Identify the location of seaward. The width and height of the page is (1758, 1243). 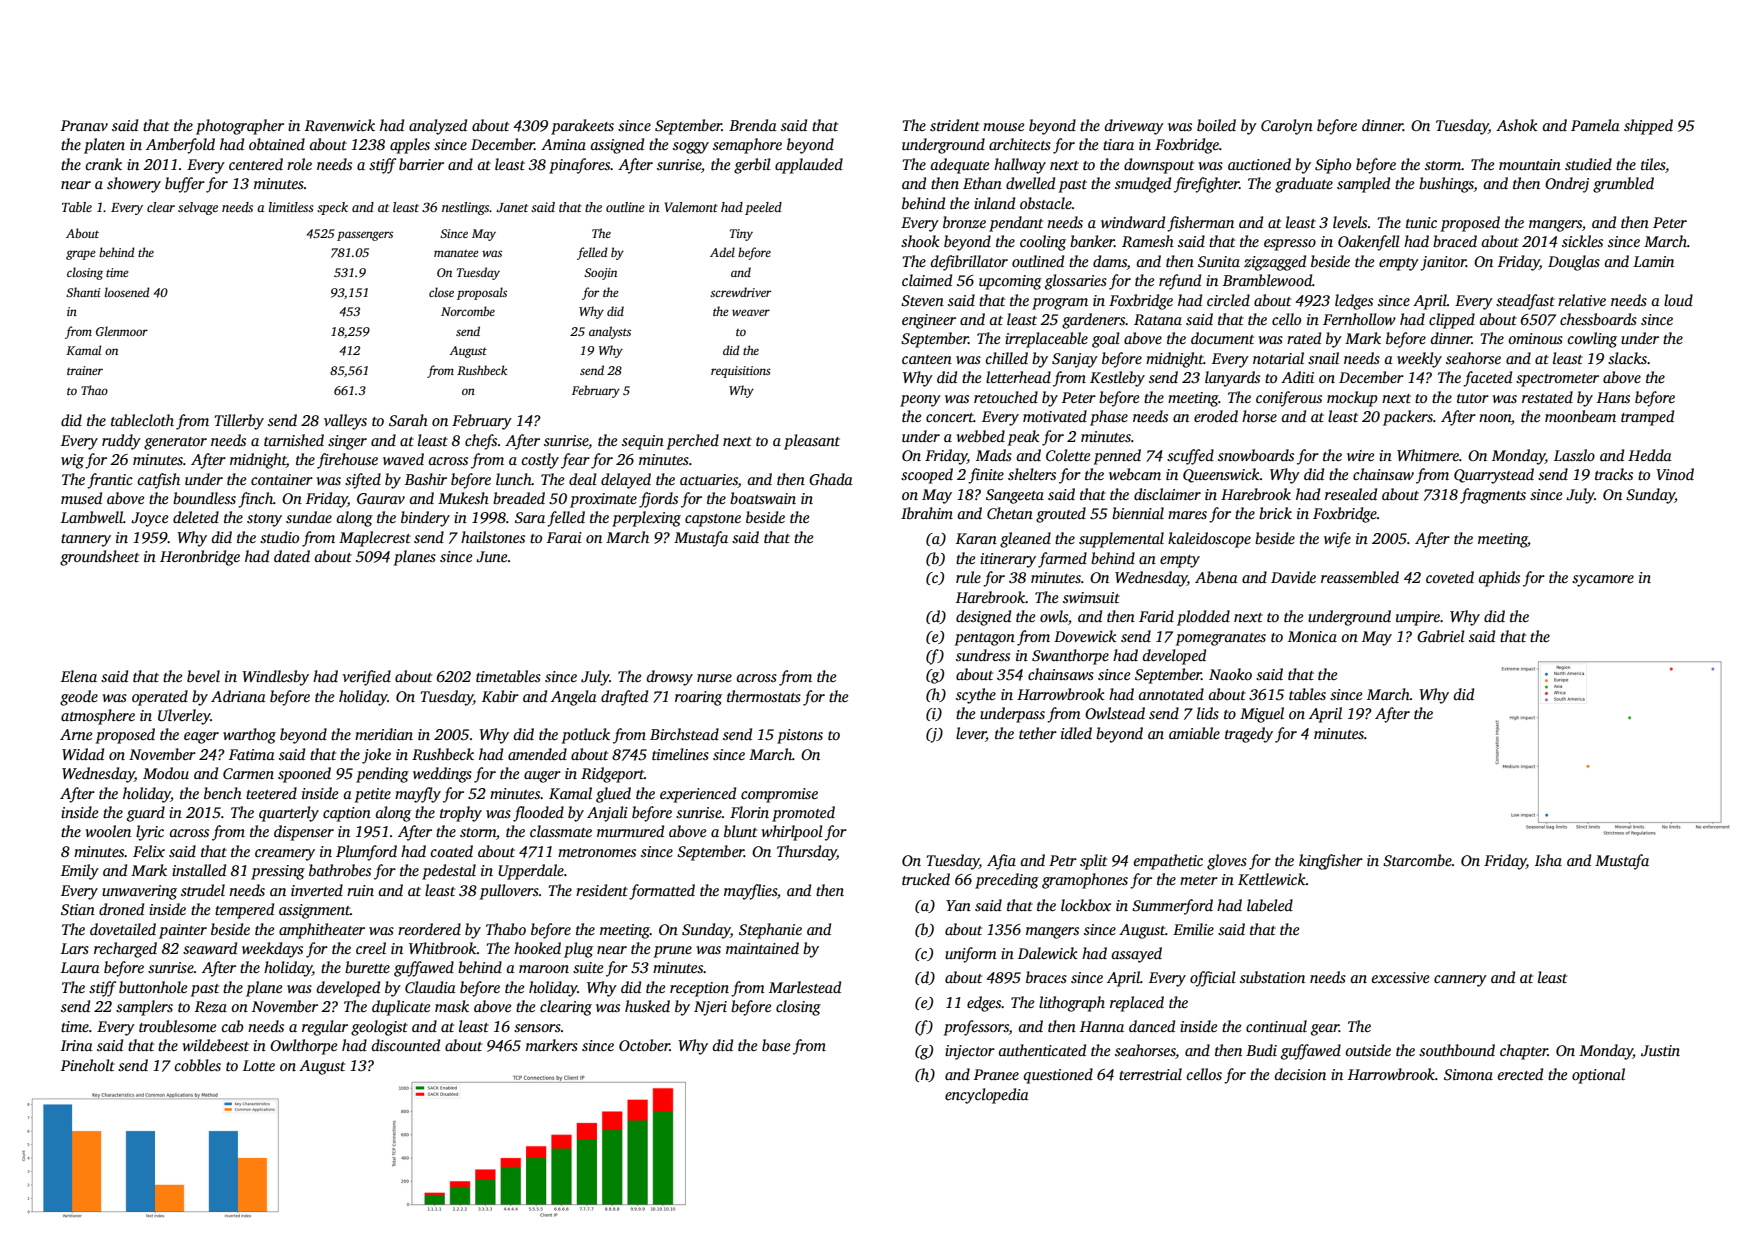
(210, 948).
